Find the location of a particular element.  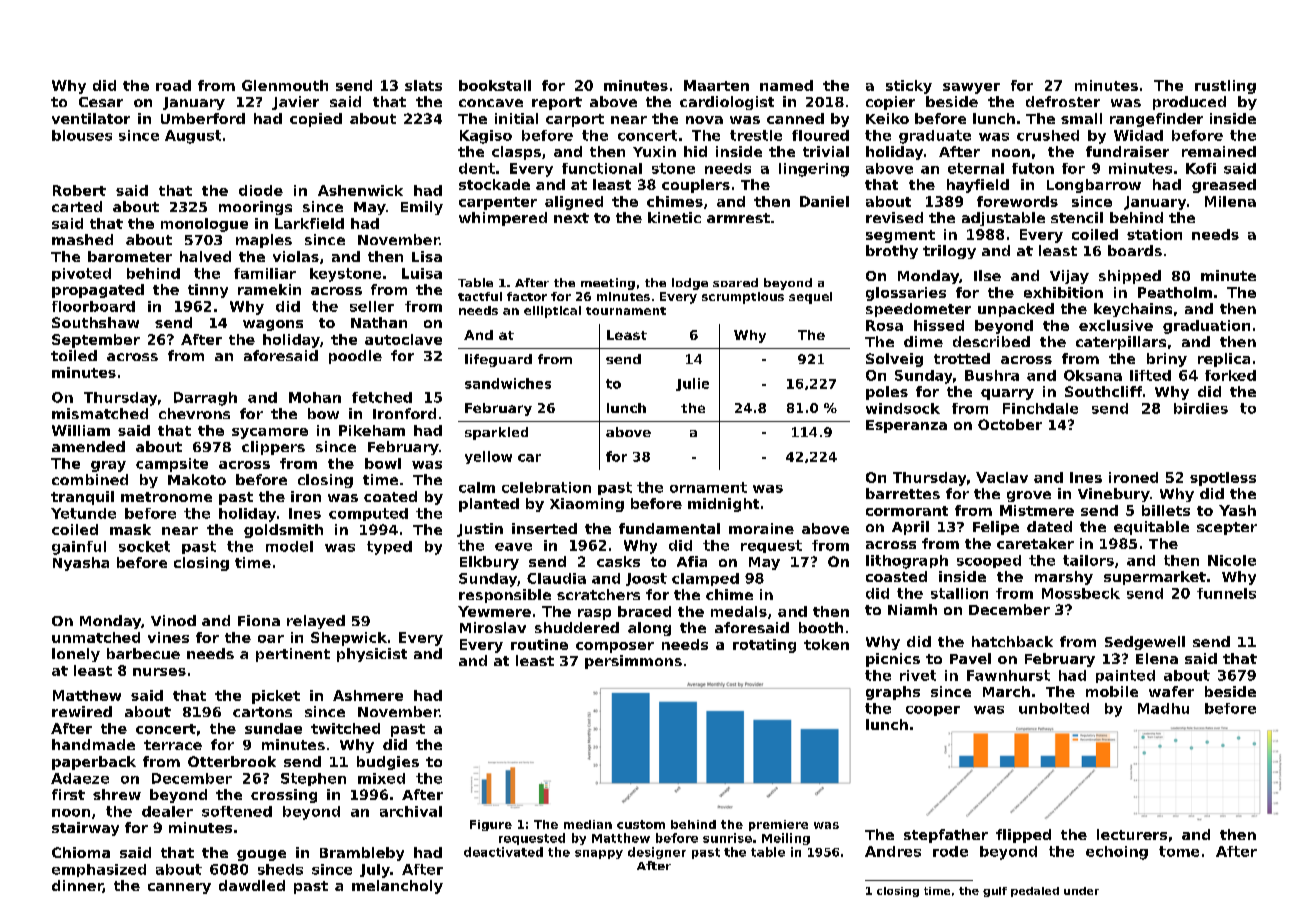

midnight is located at coordinates (723, 505).
